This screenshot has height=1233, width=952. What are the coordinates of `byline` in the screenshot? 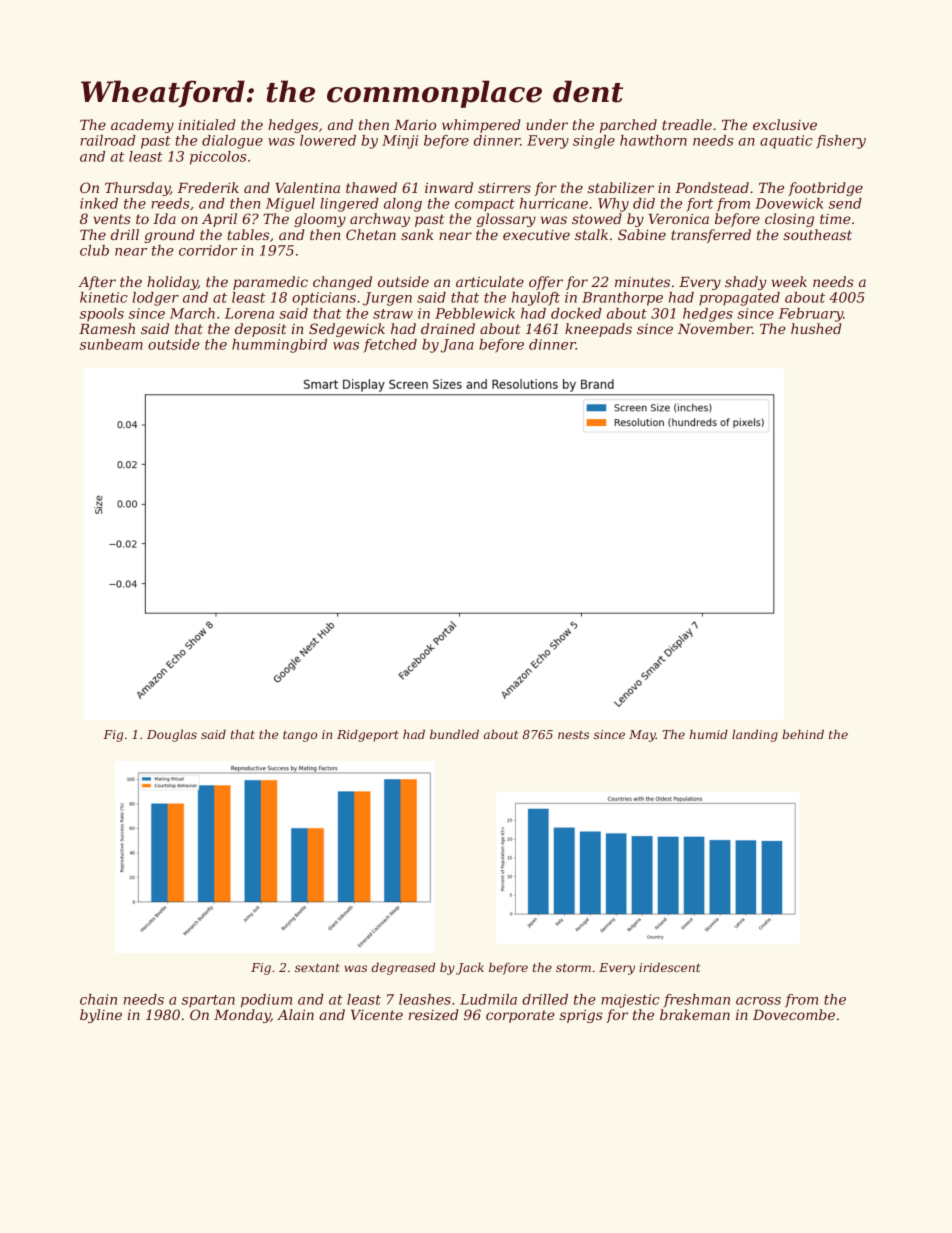 It's located at (101, 1016).
